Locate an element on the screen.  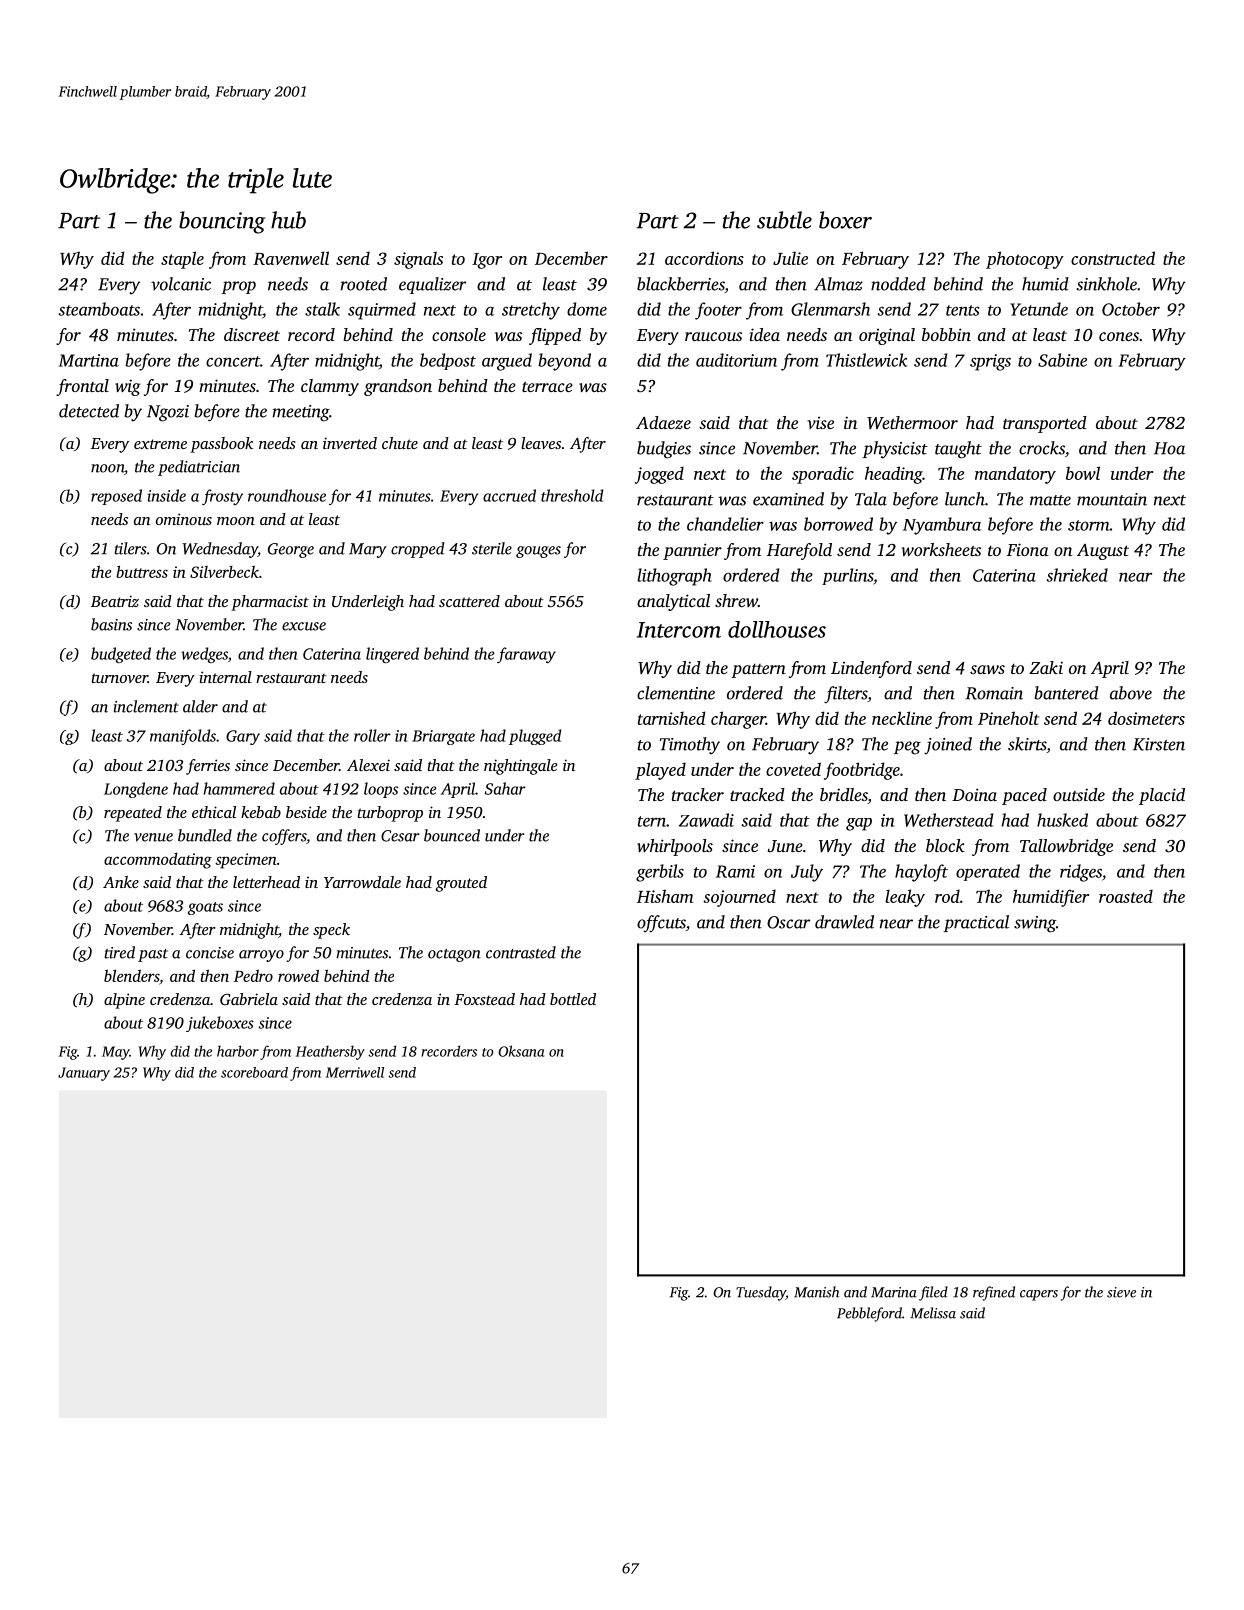
leaves is located at coordinates (541, 443).
